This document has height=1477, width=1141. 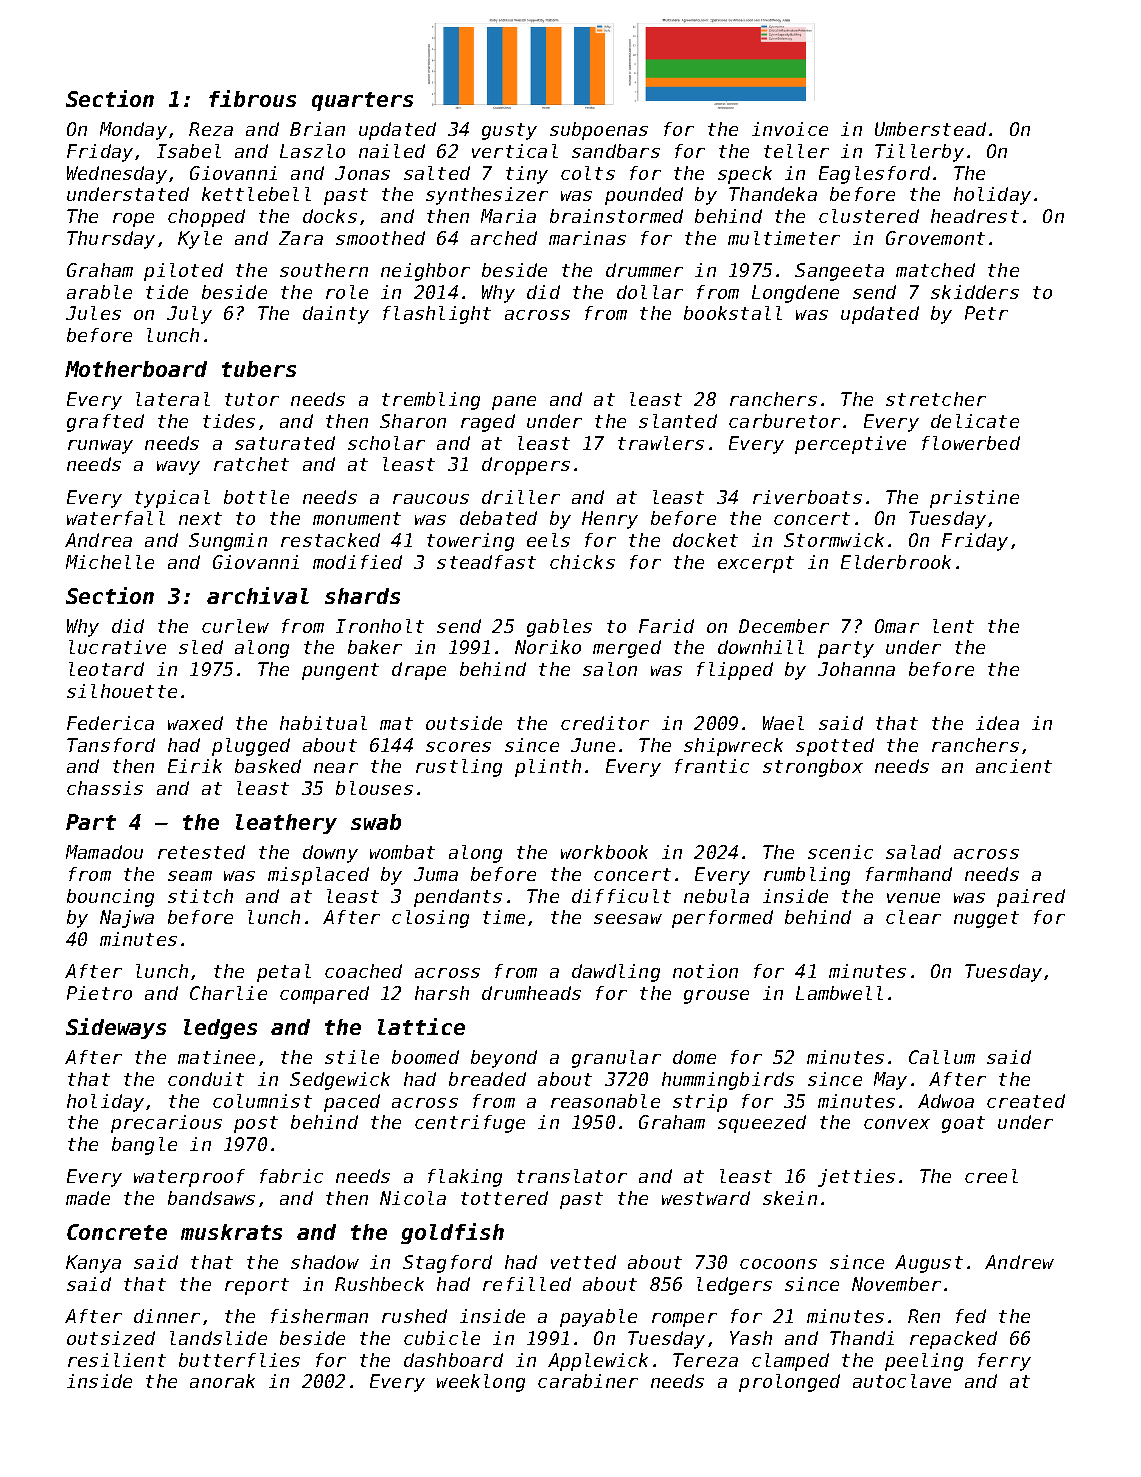 I want to click on quarters, so click(x=362, y=101).
